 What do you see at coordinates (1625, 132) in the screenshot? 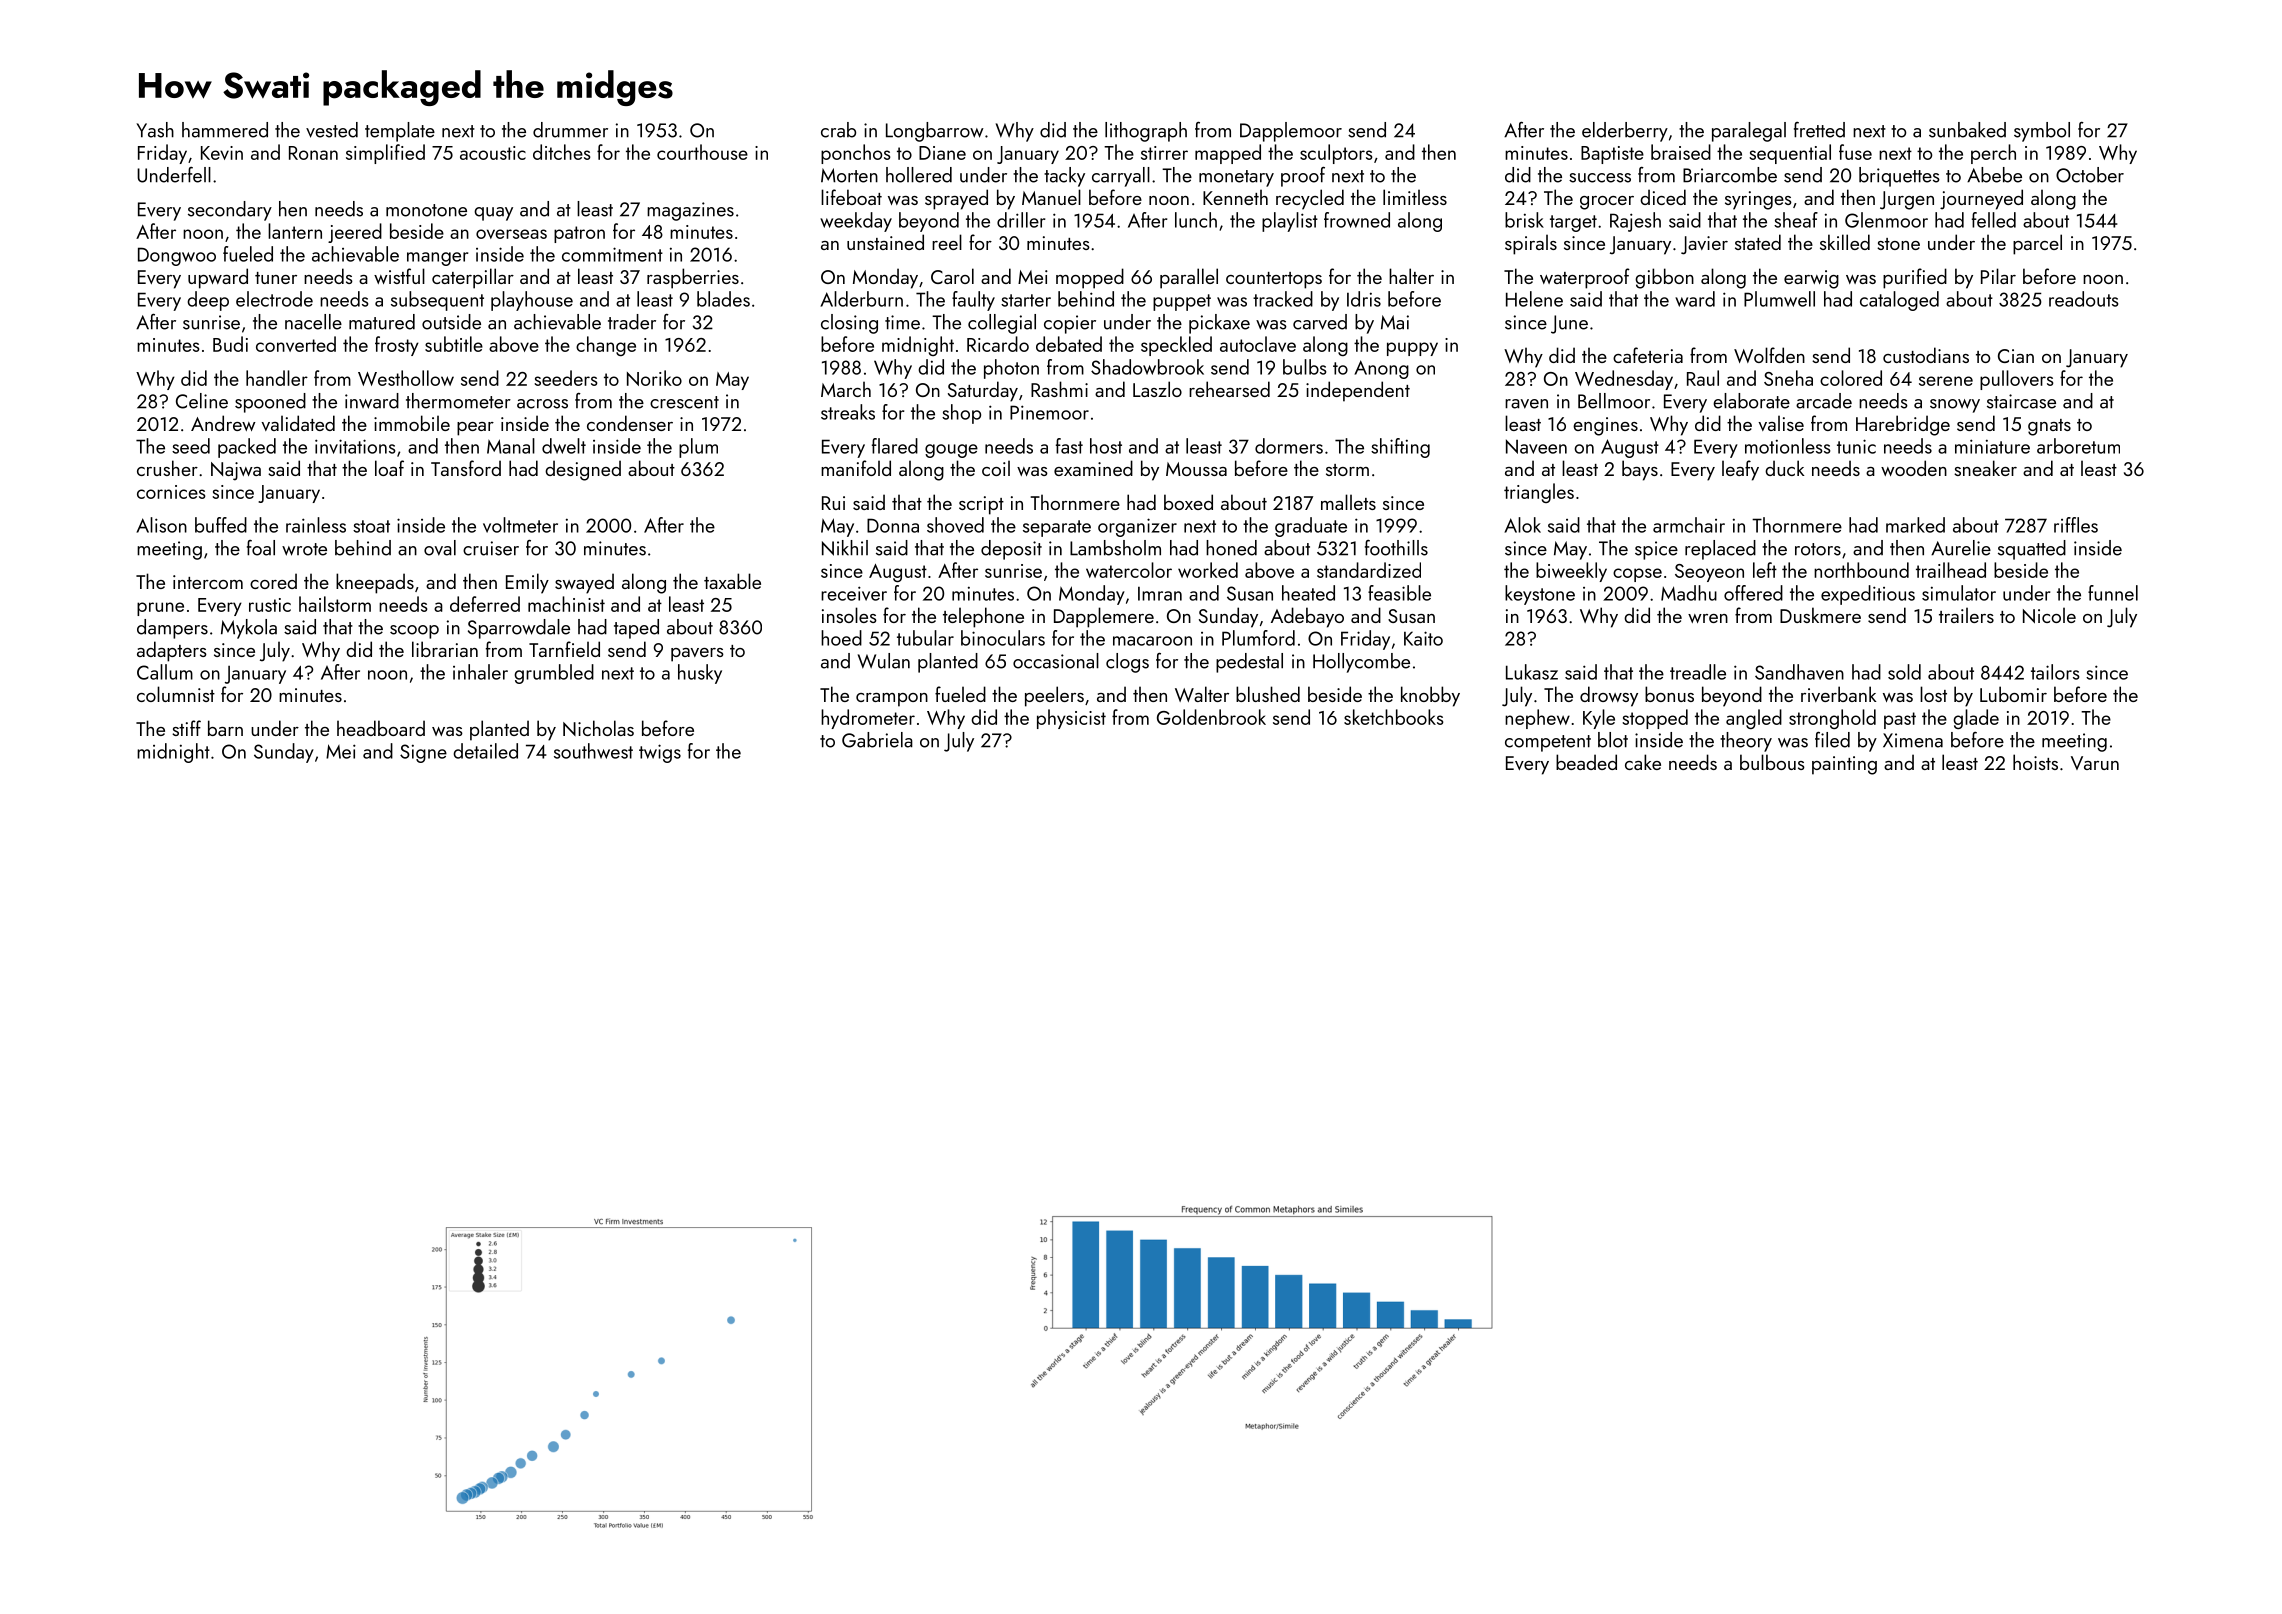
I see `elderberry` at bounding box center [1625, 132].
